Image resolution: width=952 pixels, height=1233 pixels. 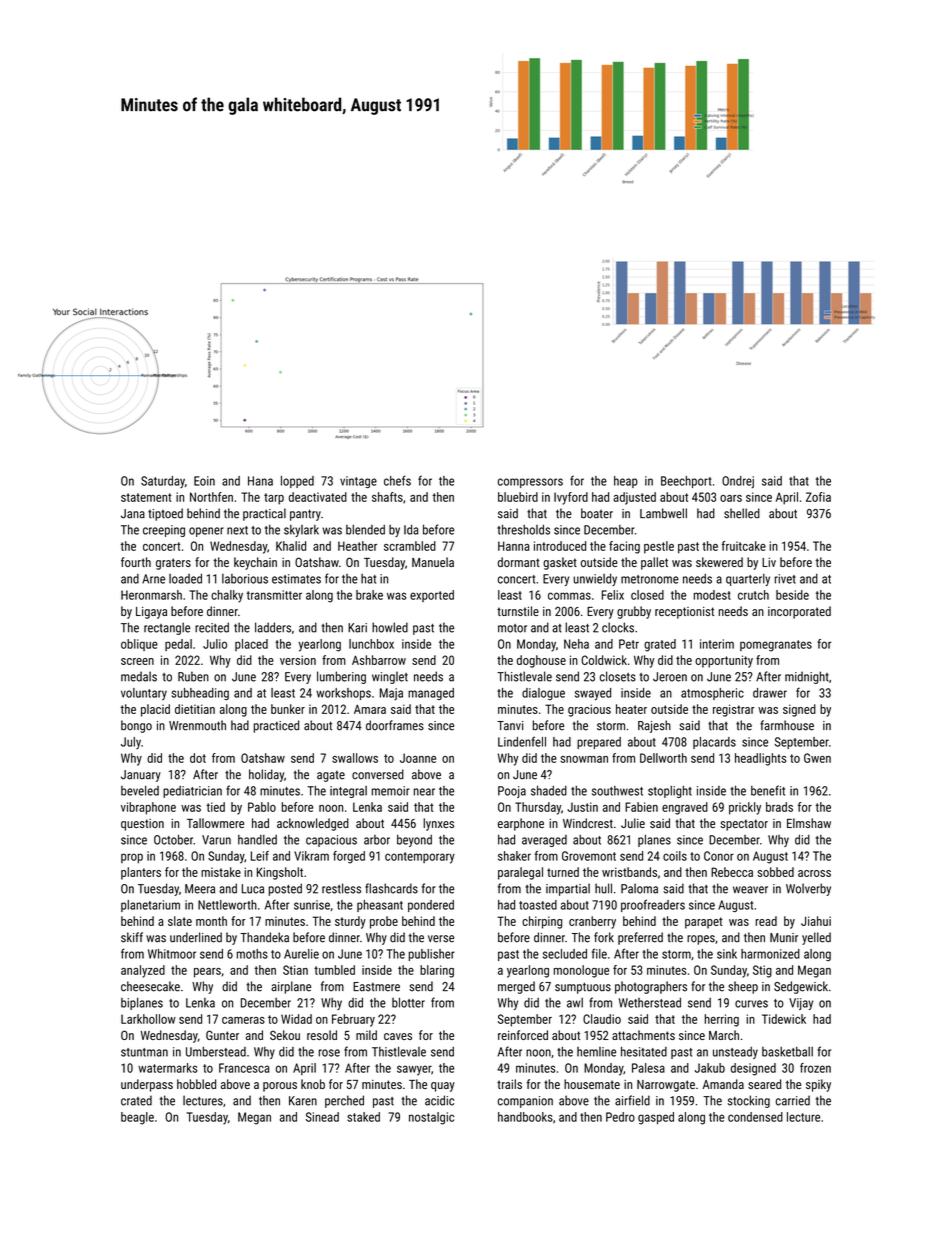 What do you see at coordinates (589, 710) in the page?
I see `gracious` at bounding box center [589, 710].
